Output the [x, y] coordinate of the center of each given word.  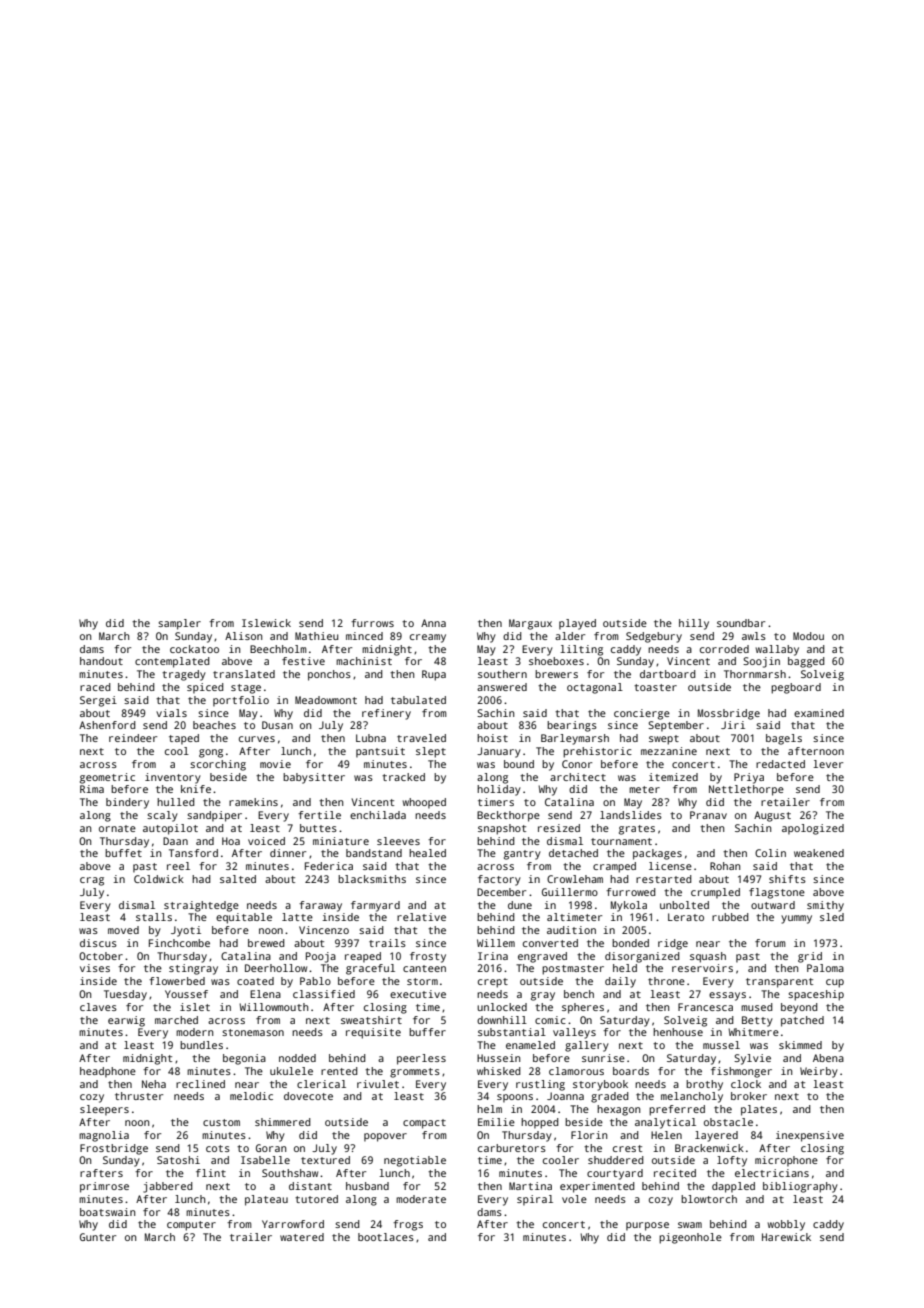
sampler [179, 624]
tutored [316, 1199]
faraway [320, 906]
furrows [372, 623]
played [577, 624]
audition [571, 930]
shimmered [283, 1122]
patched [802, 1021]
